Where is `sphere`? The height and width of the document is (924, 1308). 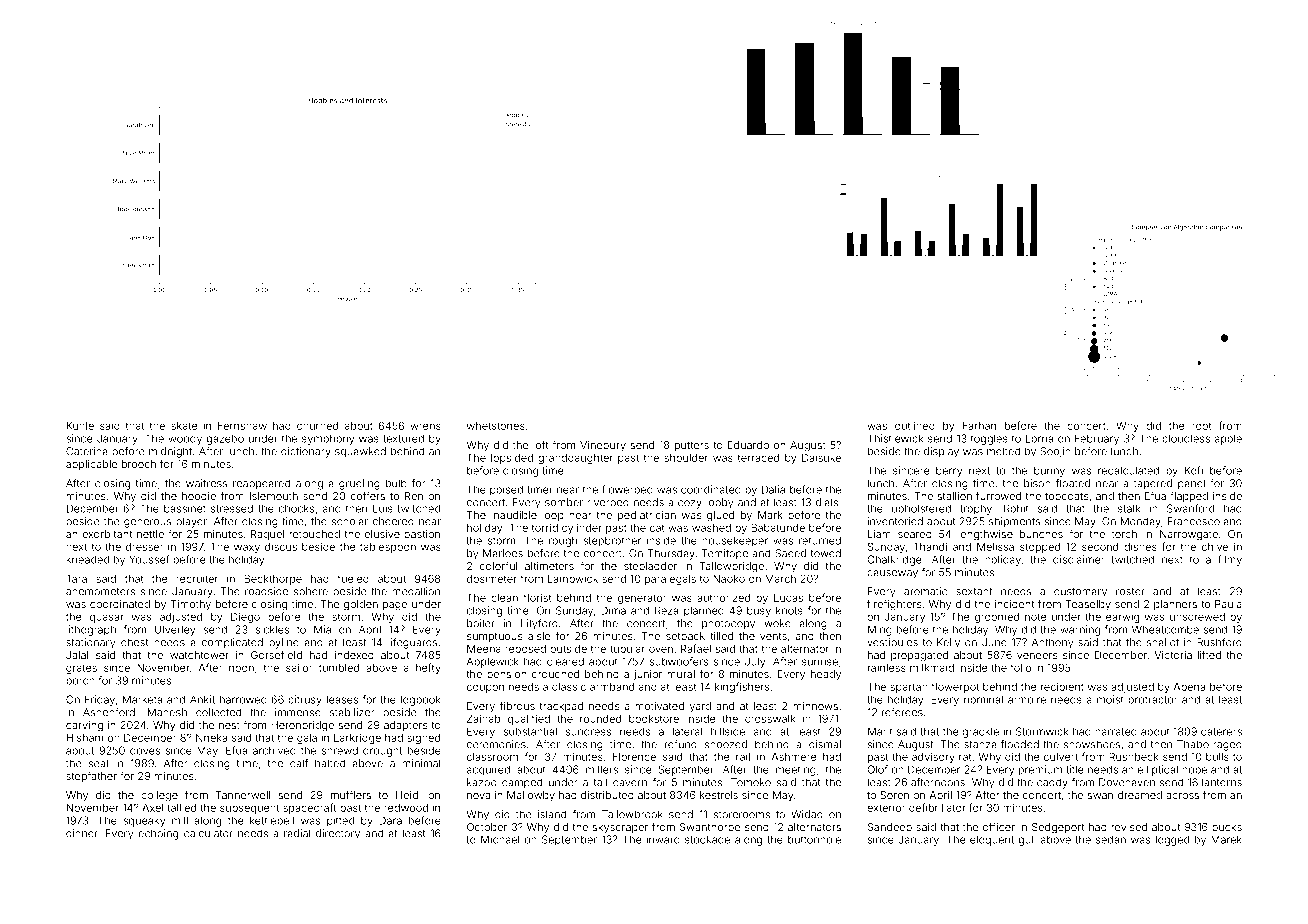
sphere is located at coordinates (311, 592).
